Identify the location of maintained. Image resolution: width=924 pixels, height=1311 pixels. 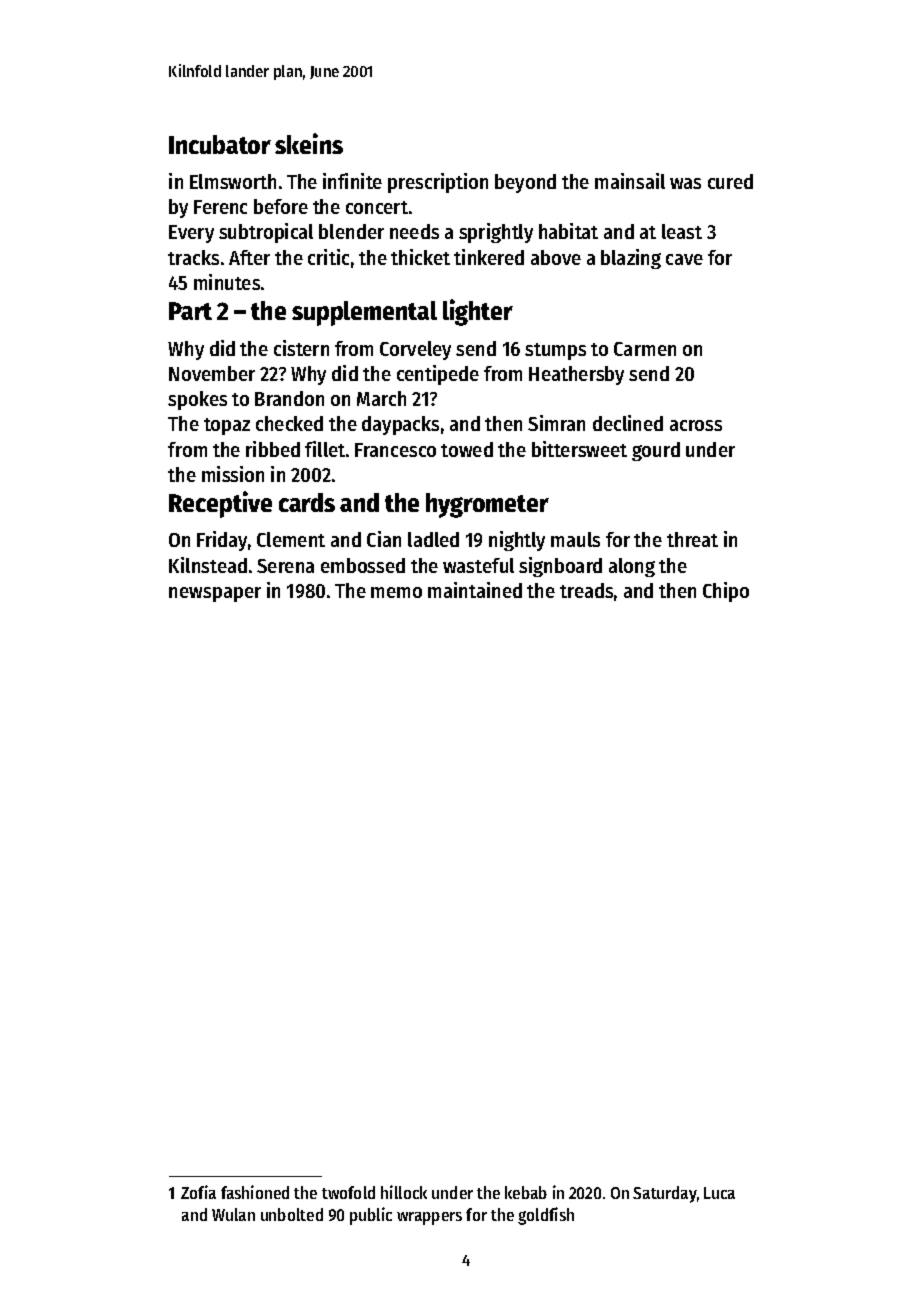
(475, 590).
